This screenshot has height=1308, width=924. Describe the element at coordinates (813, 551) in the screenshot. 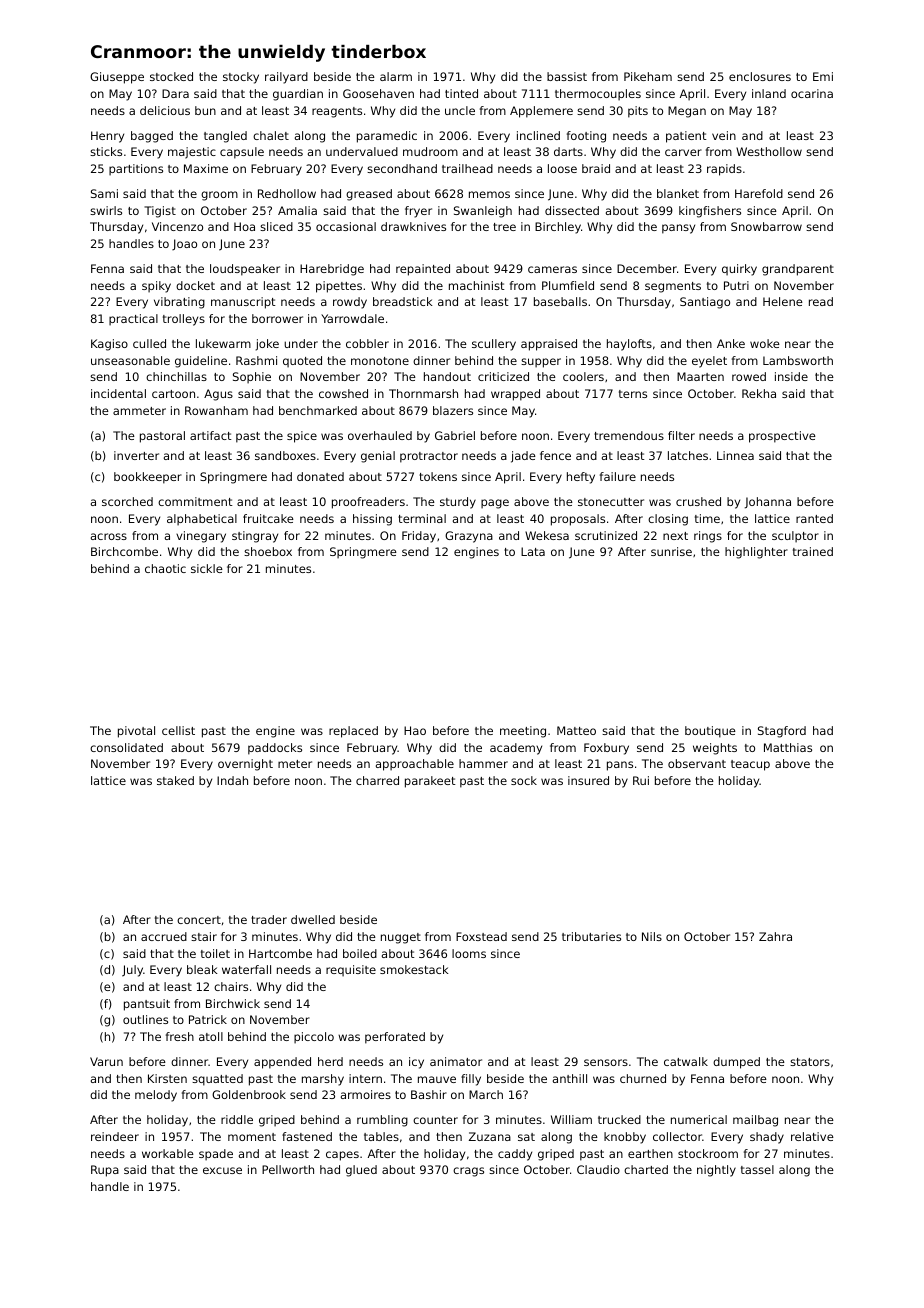

I see `trained` at that location.
